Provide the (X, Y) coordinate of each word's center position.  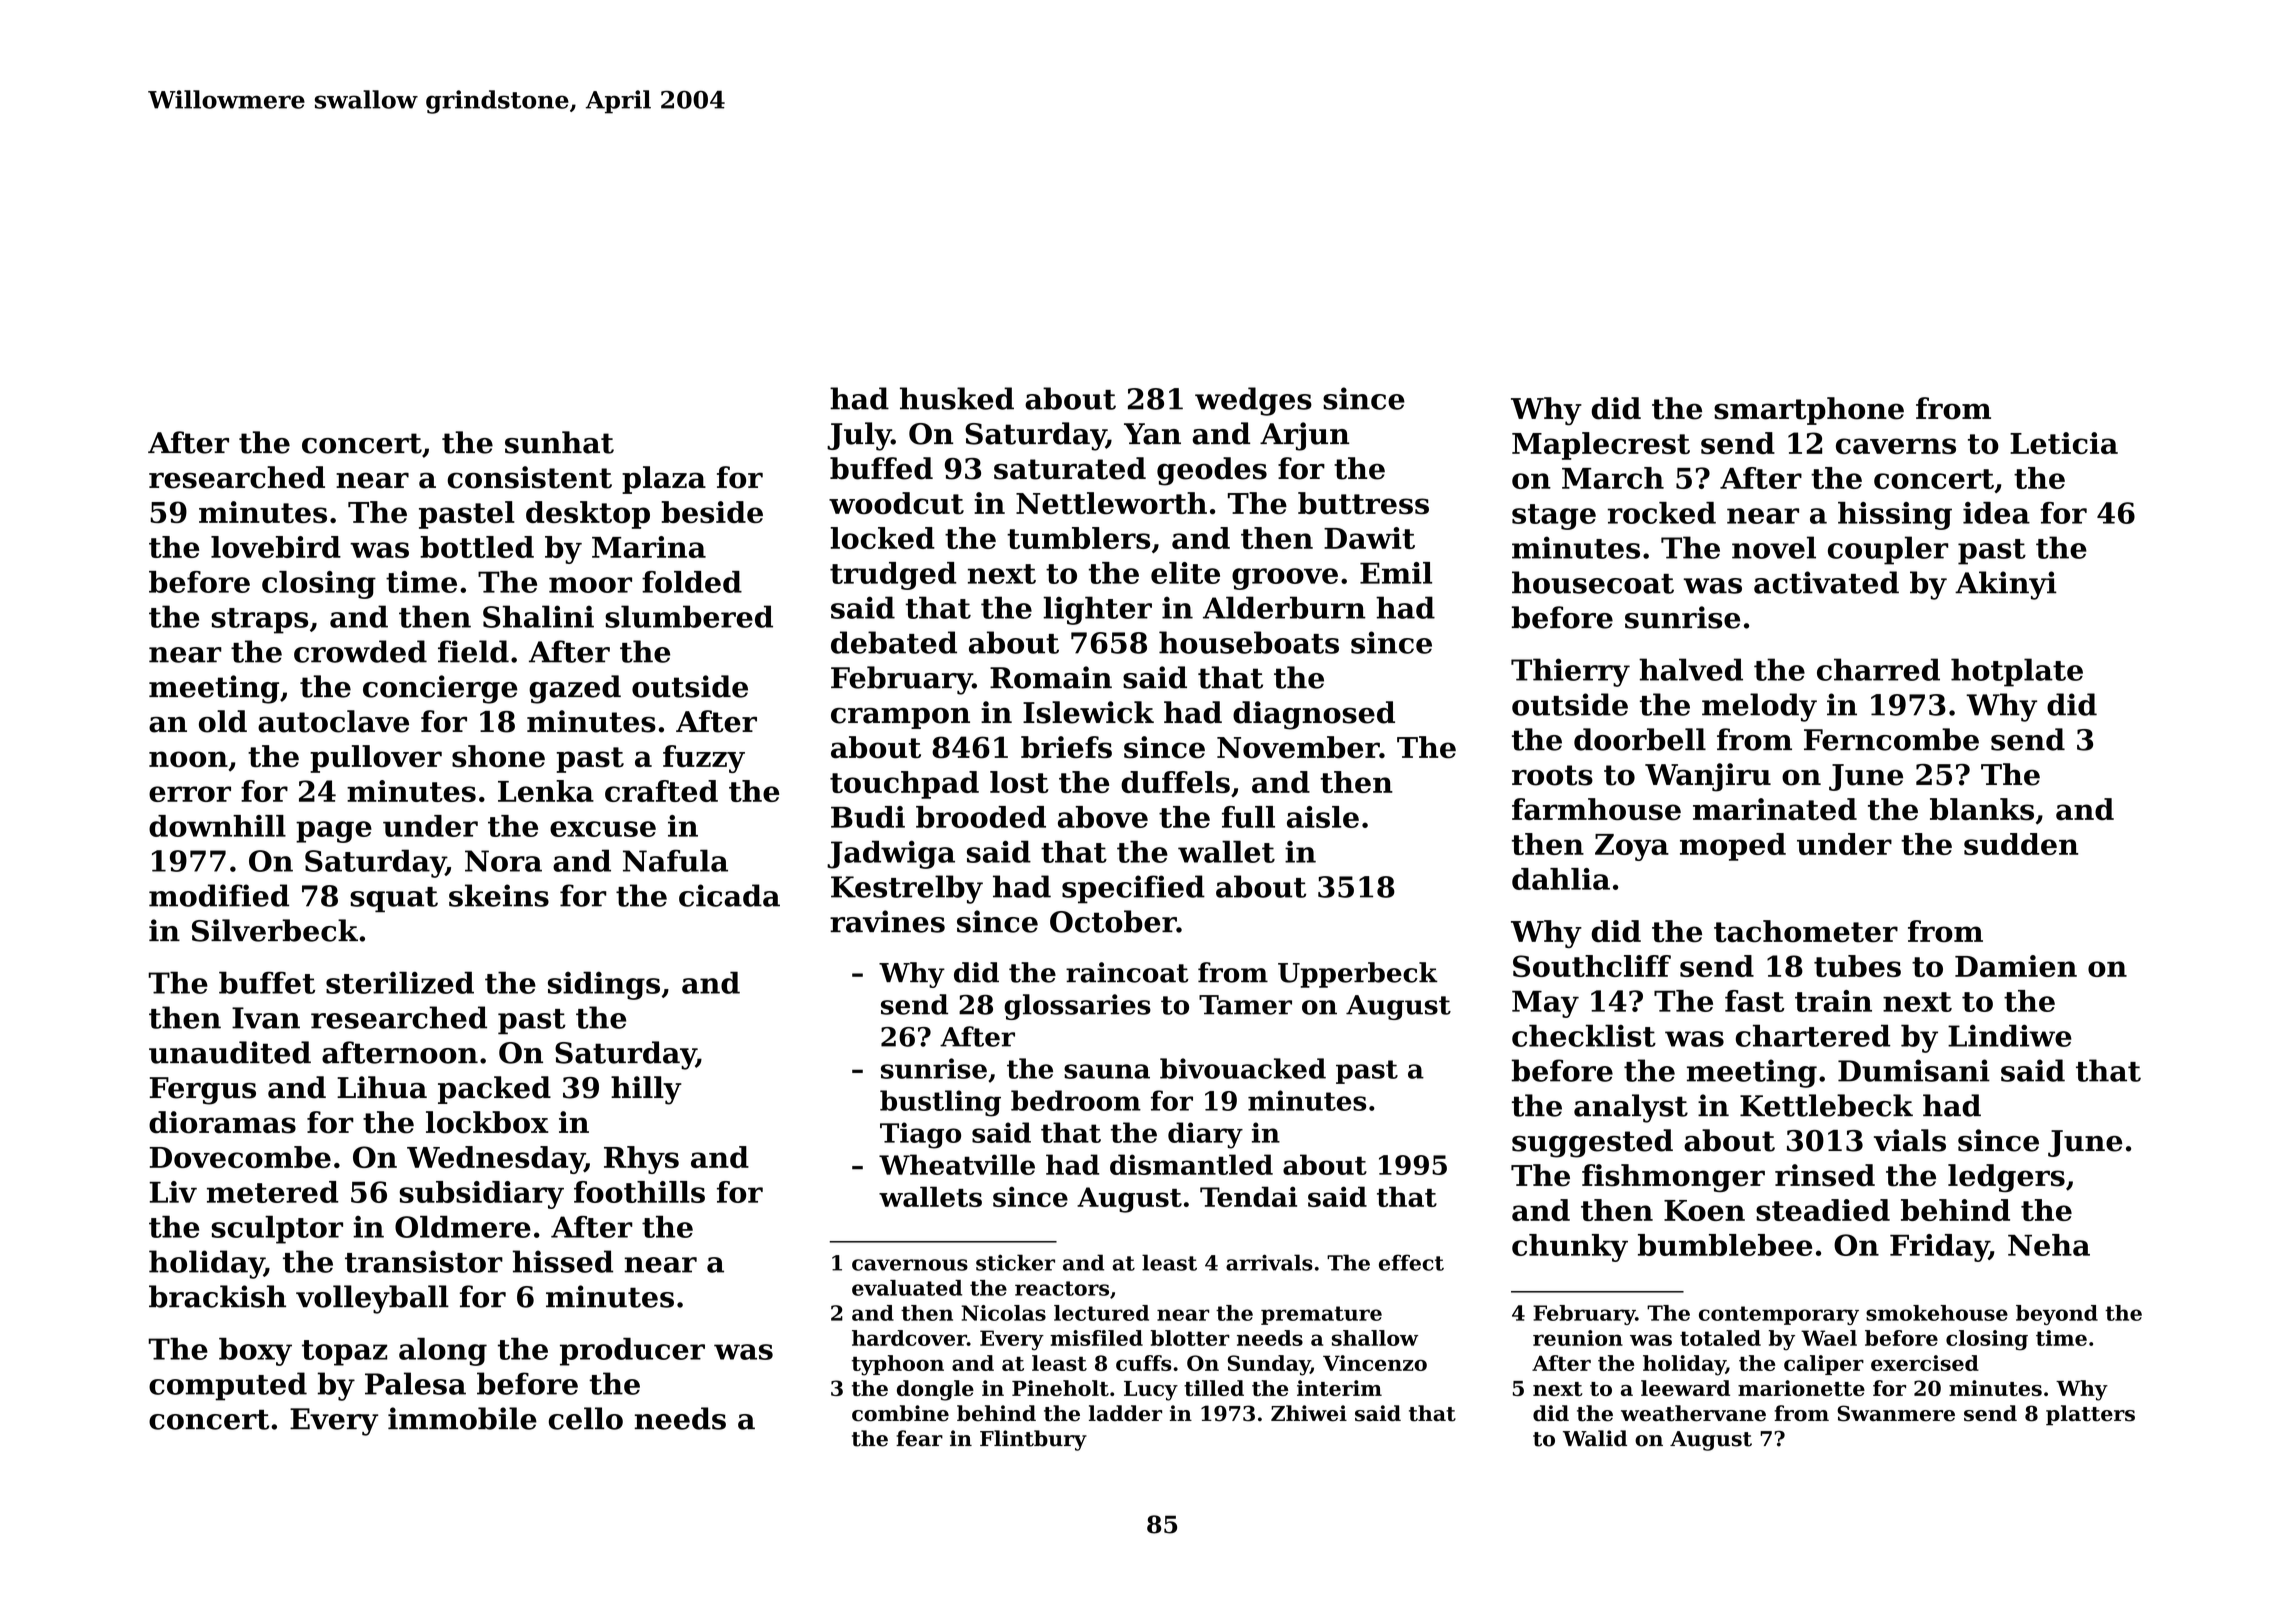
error (190, 794)
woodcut (896, 503)
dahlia (1561, 879)
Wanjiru (1708, 777)
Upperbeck (1358, 975)
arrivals (1269, 1262)
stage (1554, 517)
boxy (255, 1352)
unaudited (230, 1052)
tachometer (1806, 931)
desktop (588, 515)
